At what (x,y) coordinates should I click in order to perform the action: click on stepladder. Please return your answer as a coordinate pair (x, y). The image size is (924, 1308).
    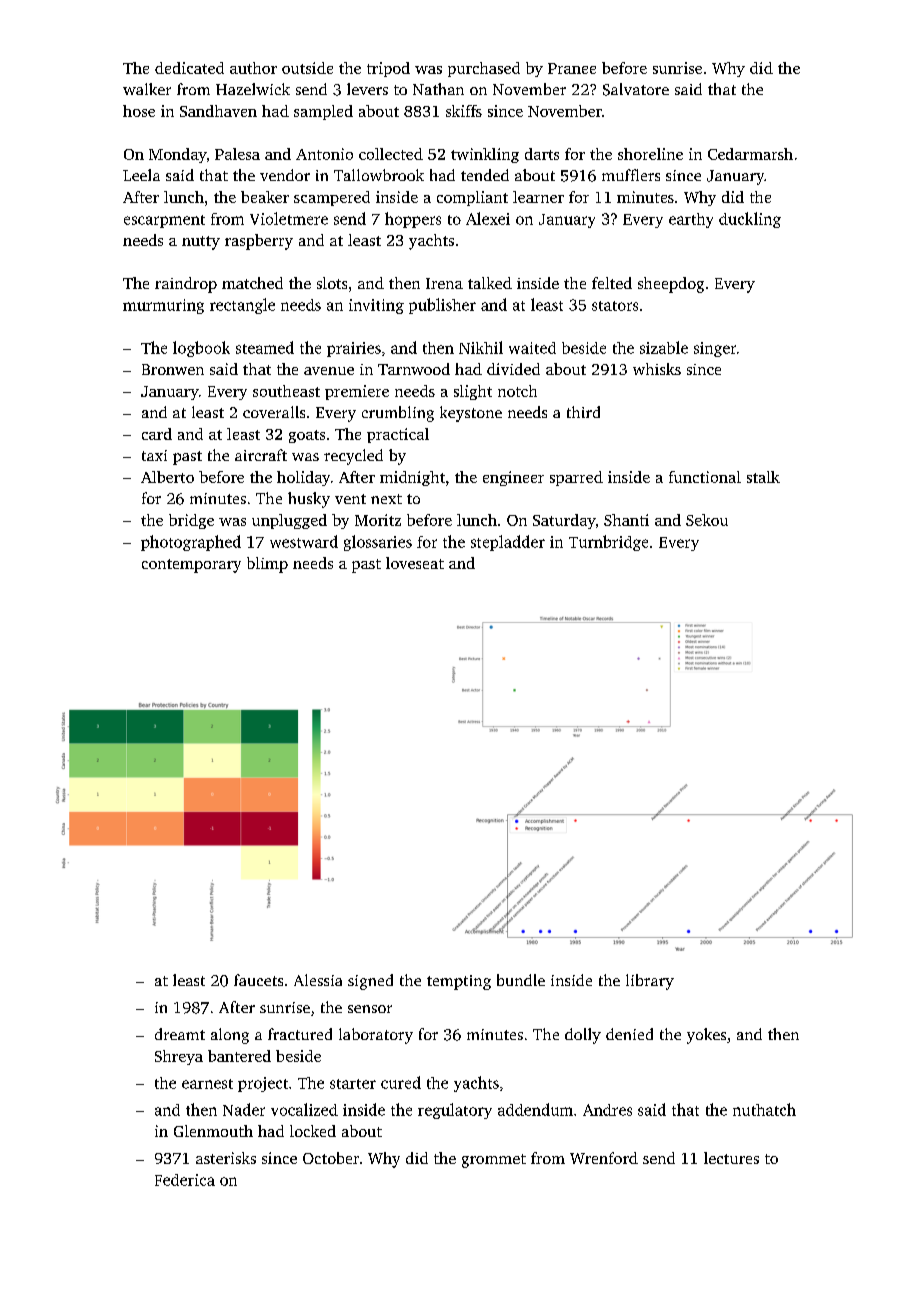
    Looking at the image, I should click on (508, 543).
